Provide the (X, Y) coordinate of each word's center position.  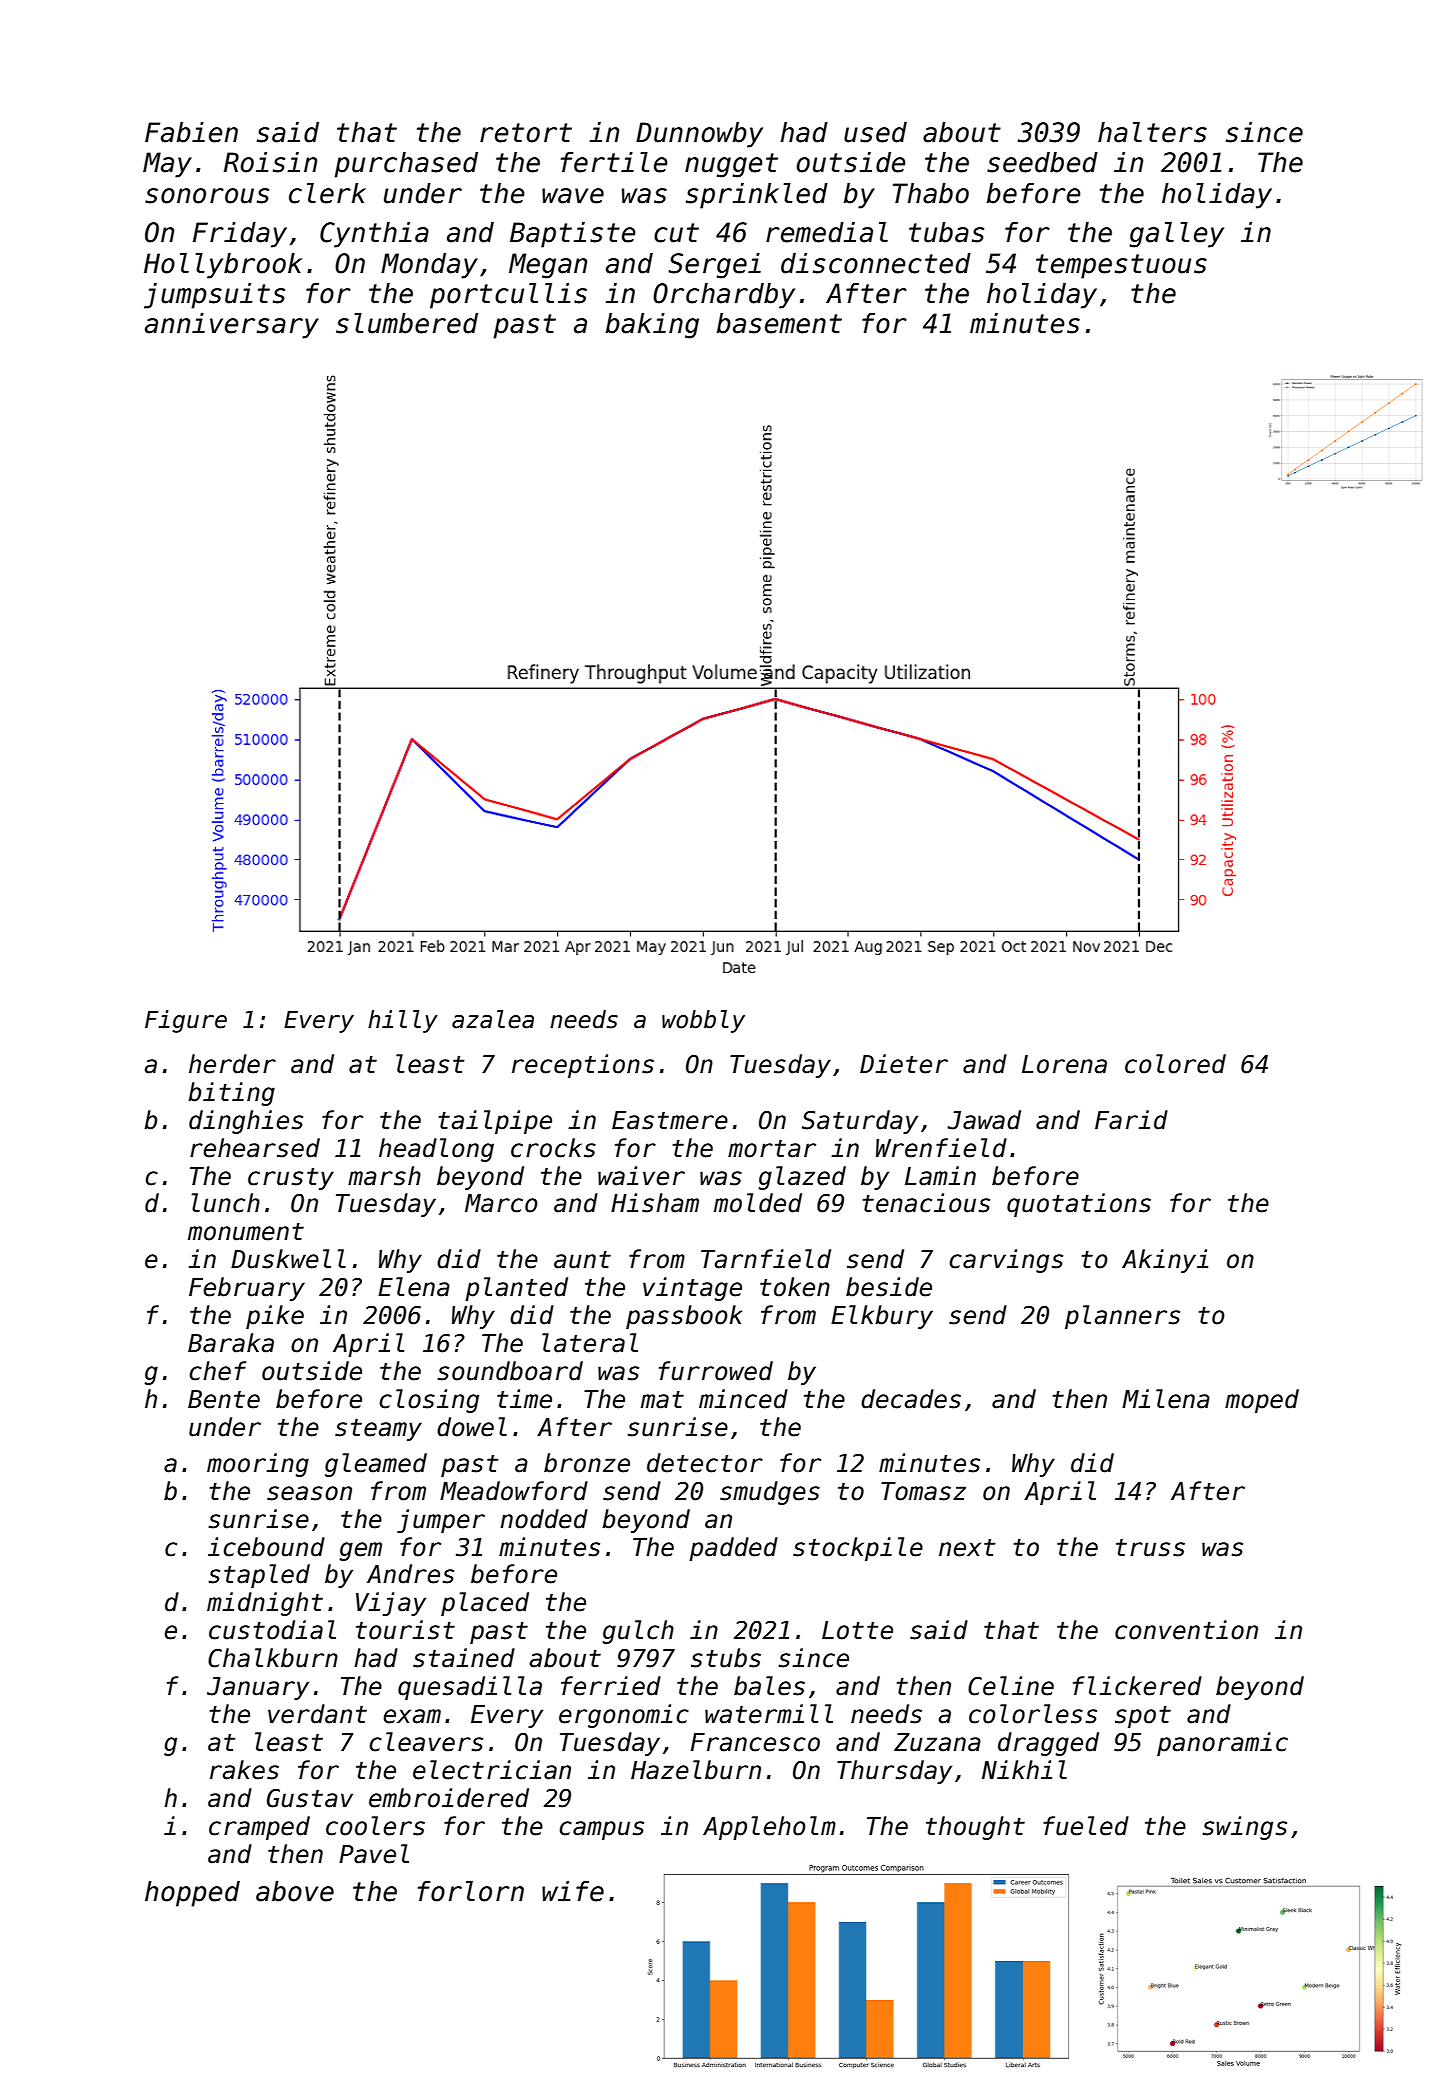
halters (1152, 132)
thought (975, 1828)
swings (1245, 1828)
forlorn (471, 1891)
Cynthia (374, 235)
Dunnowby (699, 135)
